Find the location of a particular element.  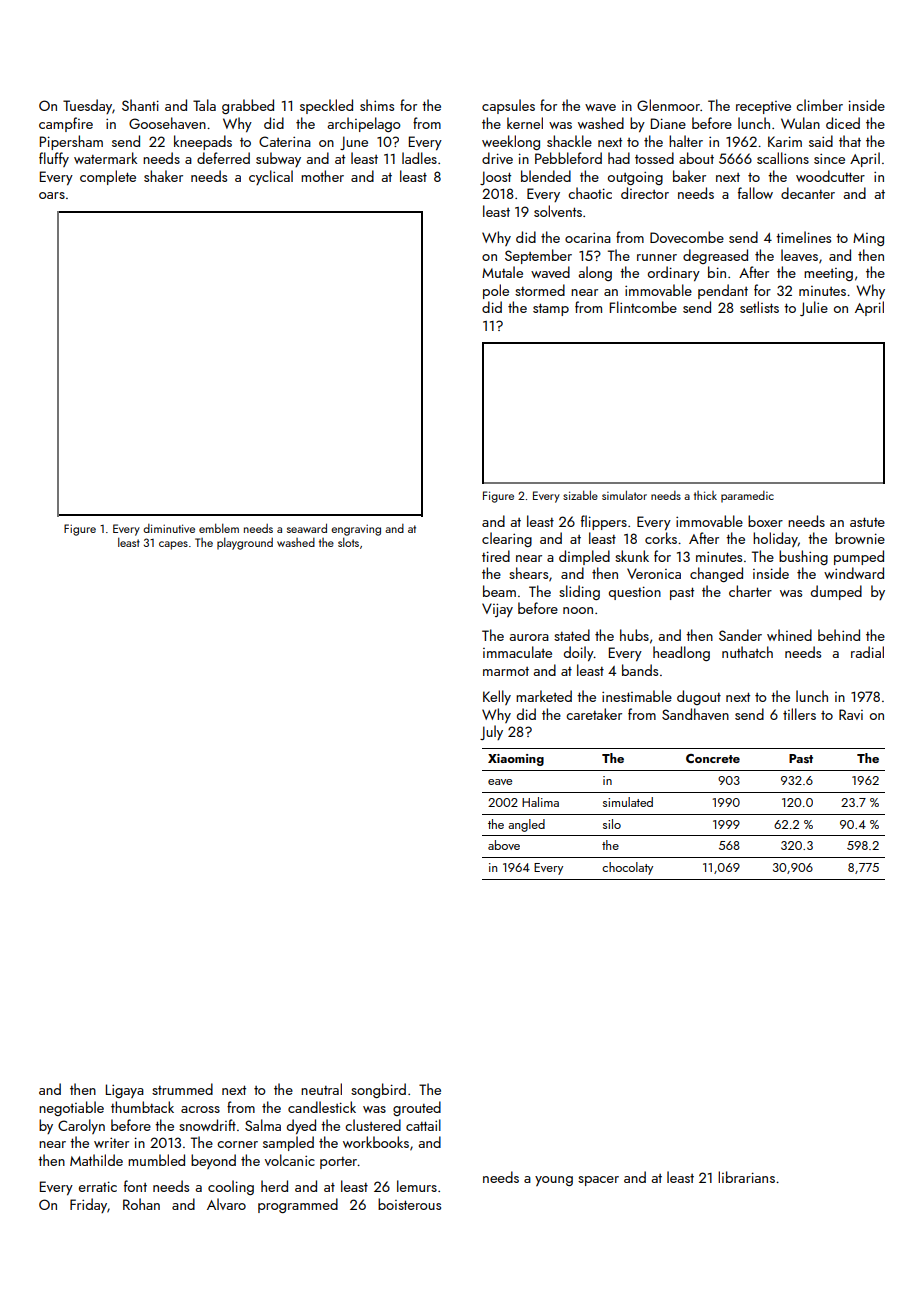

boisterous is located at coordinates (409, 1204).
